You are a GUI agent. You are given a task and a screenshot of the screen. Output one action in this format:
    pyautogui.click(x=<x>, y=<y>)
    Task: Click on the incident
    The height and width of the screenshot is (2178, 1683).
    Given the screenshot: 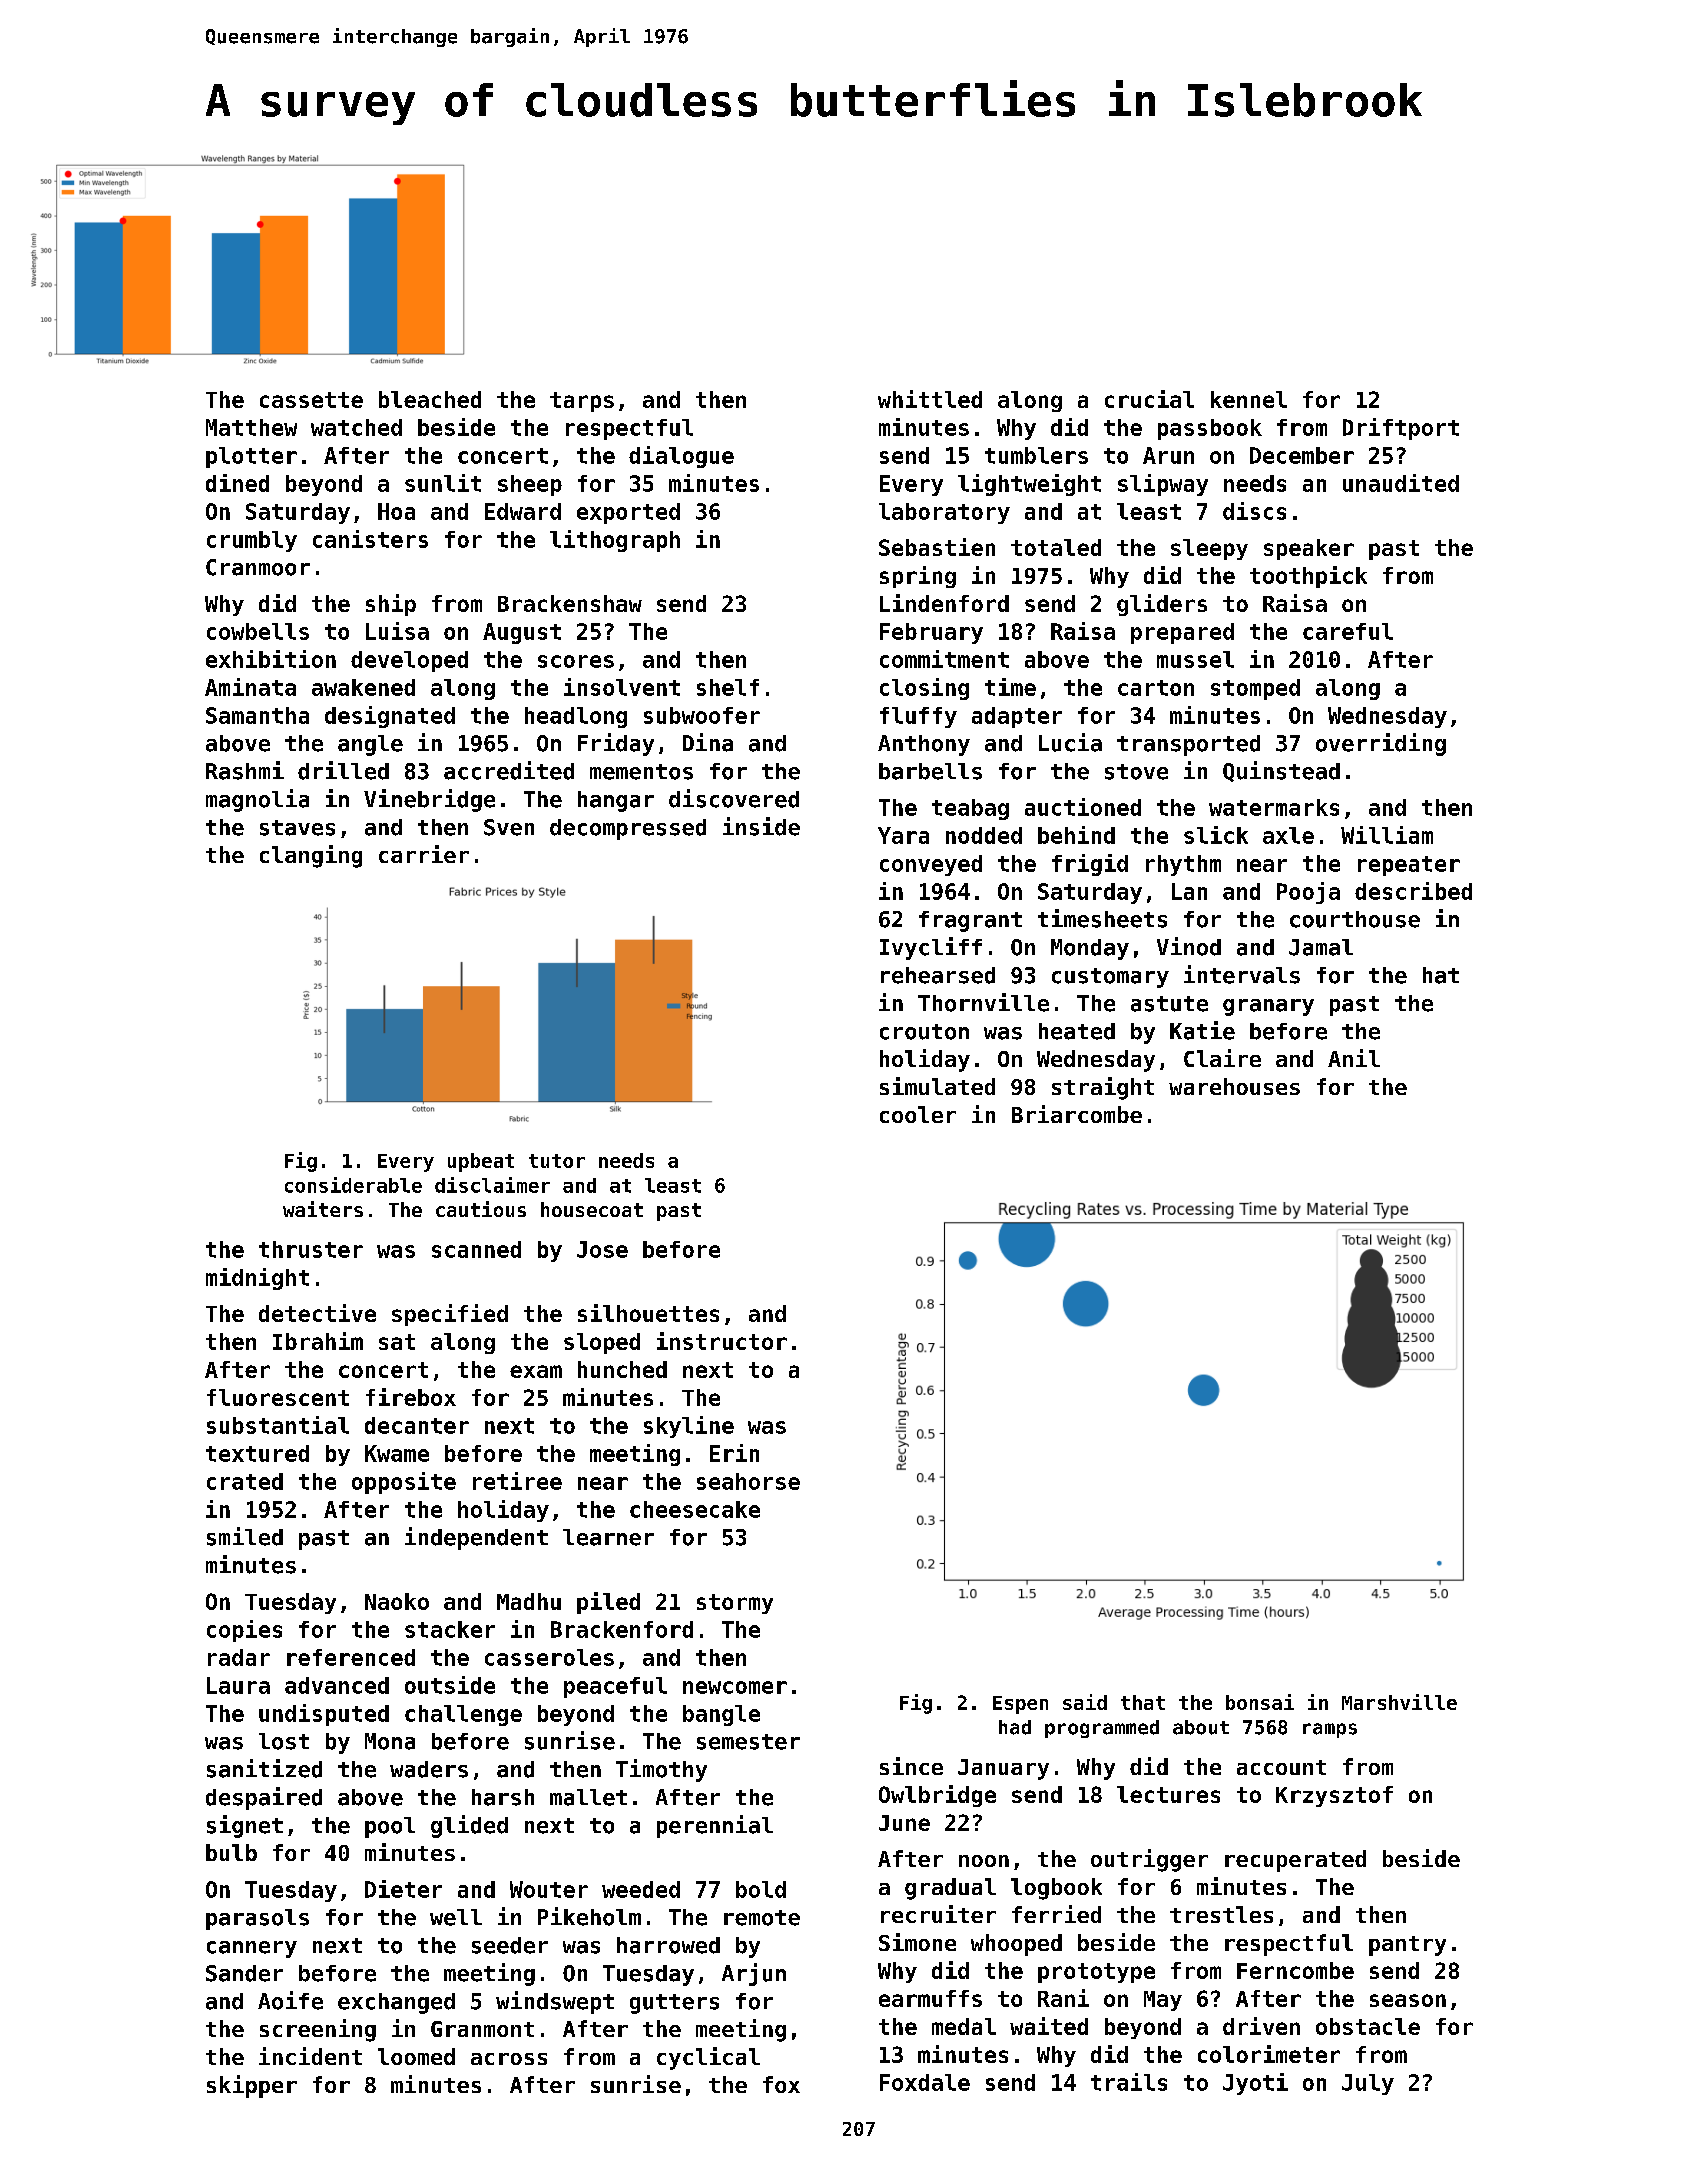 What is the action you would take?
    pyautogui.click(x=310, y=2056)
